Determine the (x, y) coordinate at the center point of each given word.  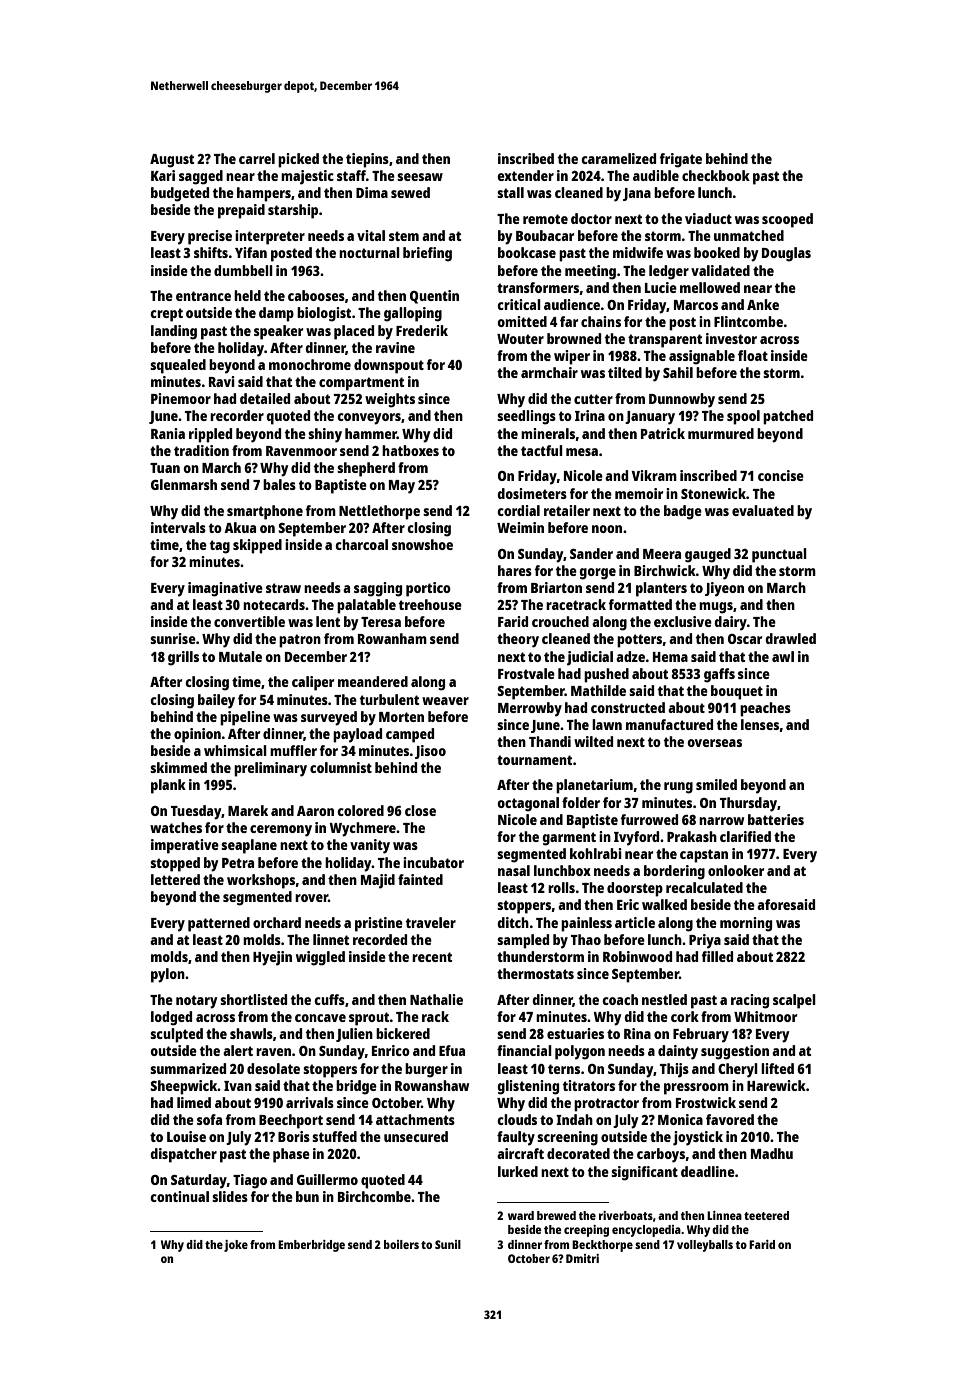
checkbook (716, 175)
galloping (413, 314)
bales (279, 484)
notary (196, 1002)
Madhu (772, 1153)
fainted (420, 879)
